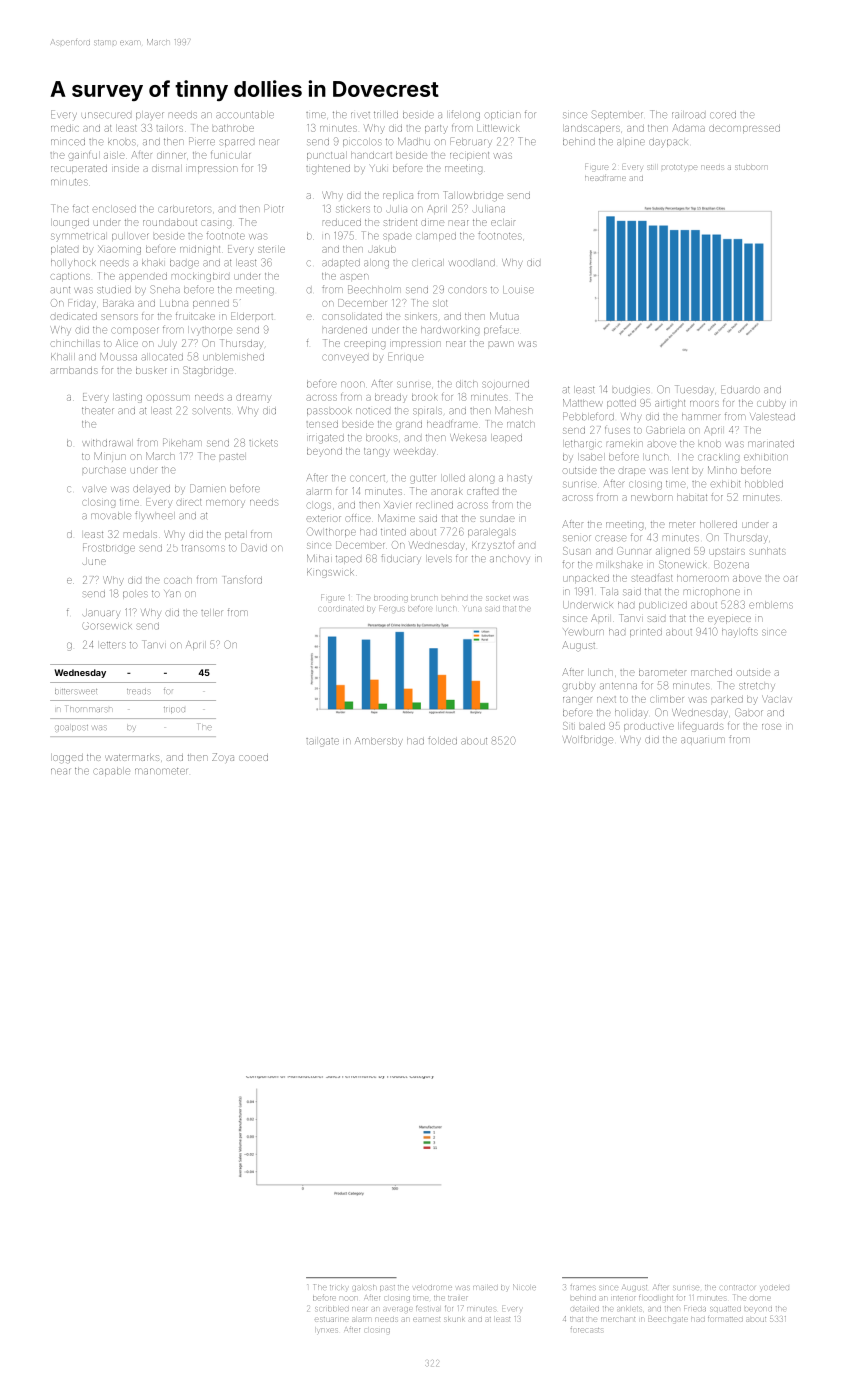  What do you see at coordinates (245, 114) in the screenshot?
I see `accountable` at bounding box center [245, 114].
